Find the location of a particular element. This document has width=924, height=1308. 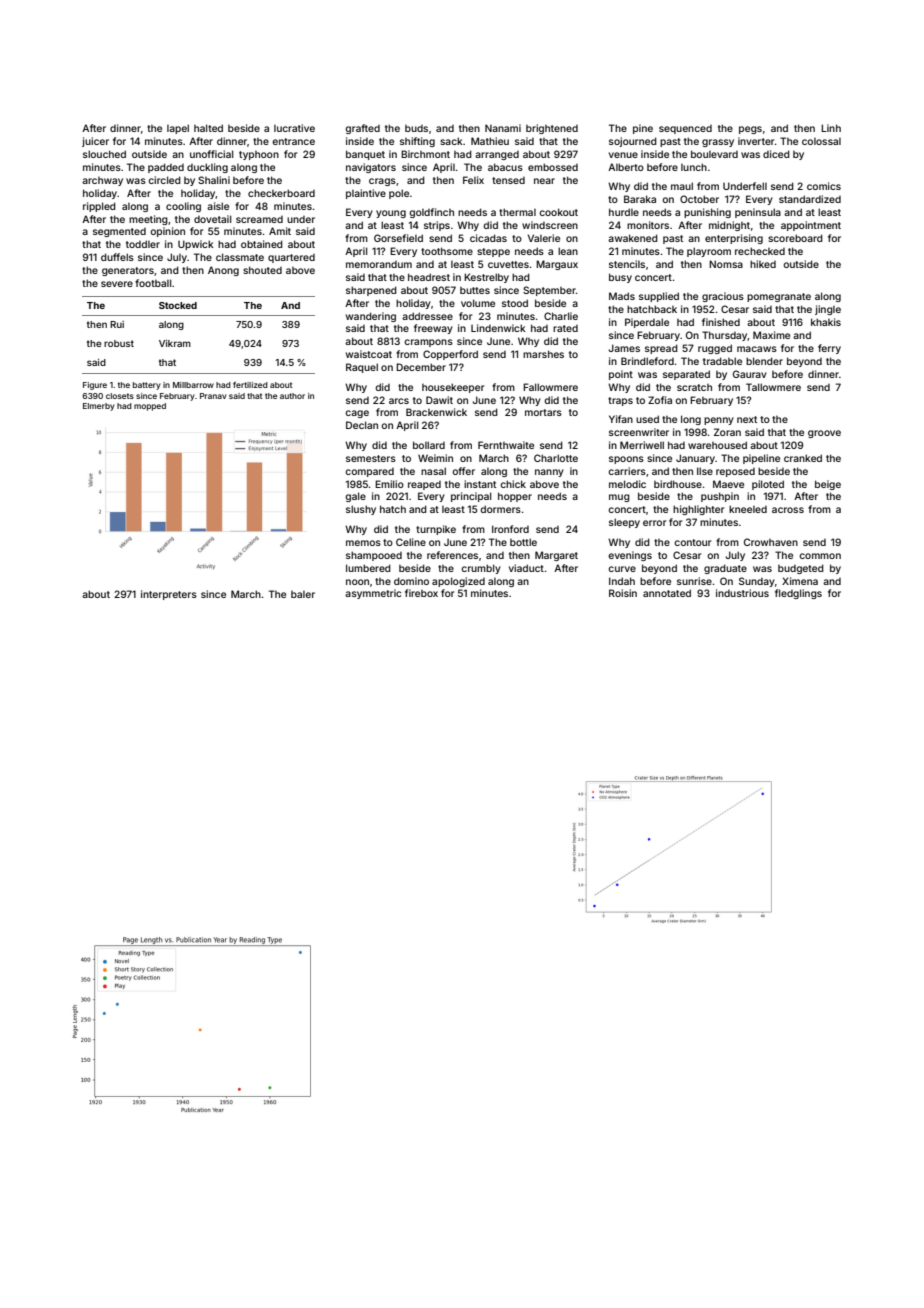

cranked is located at coordinates (803, 458).
